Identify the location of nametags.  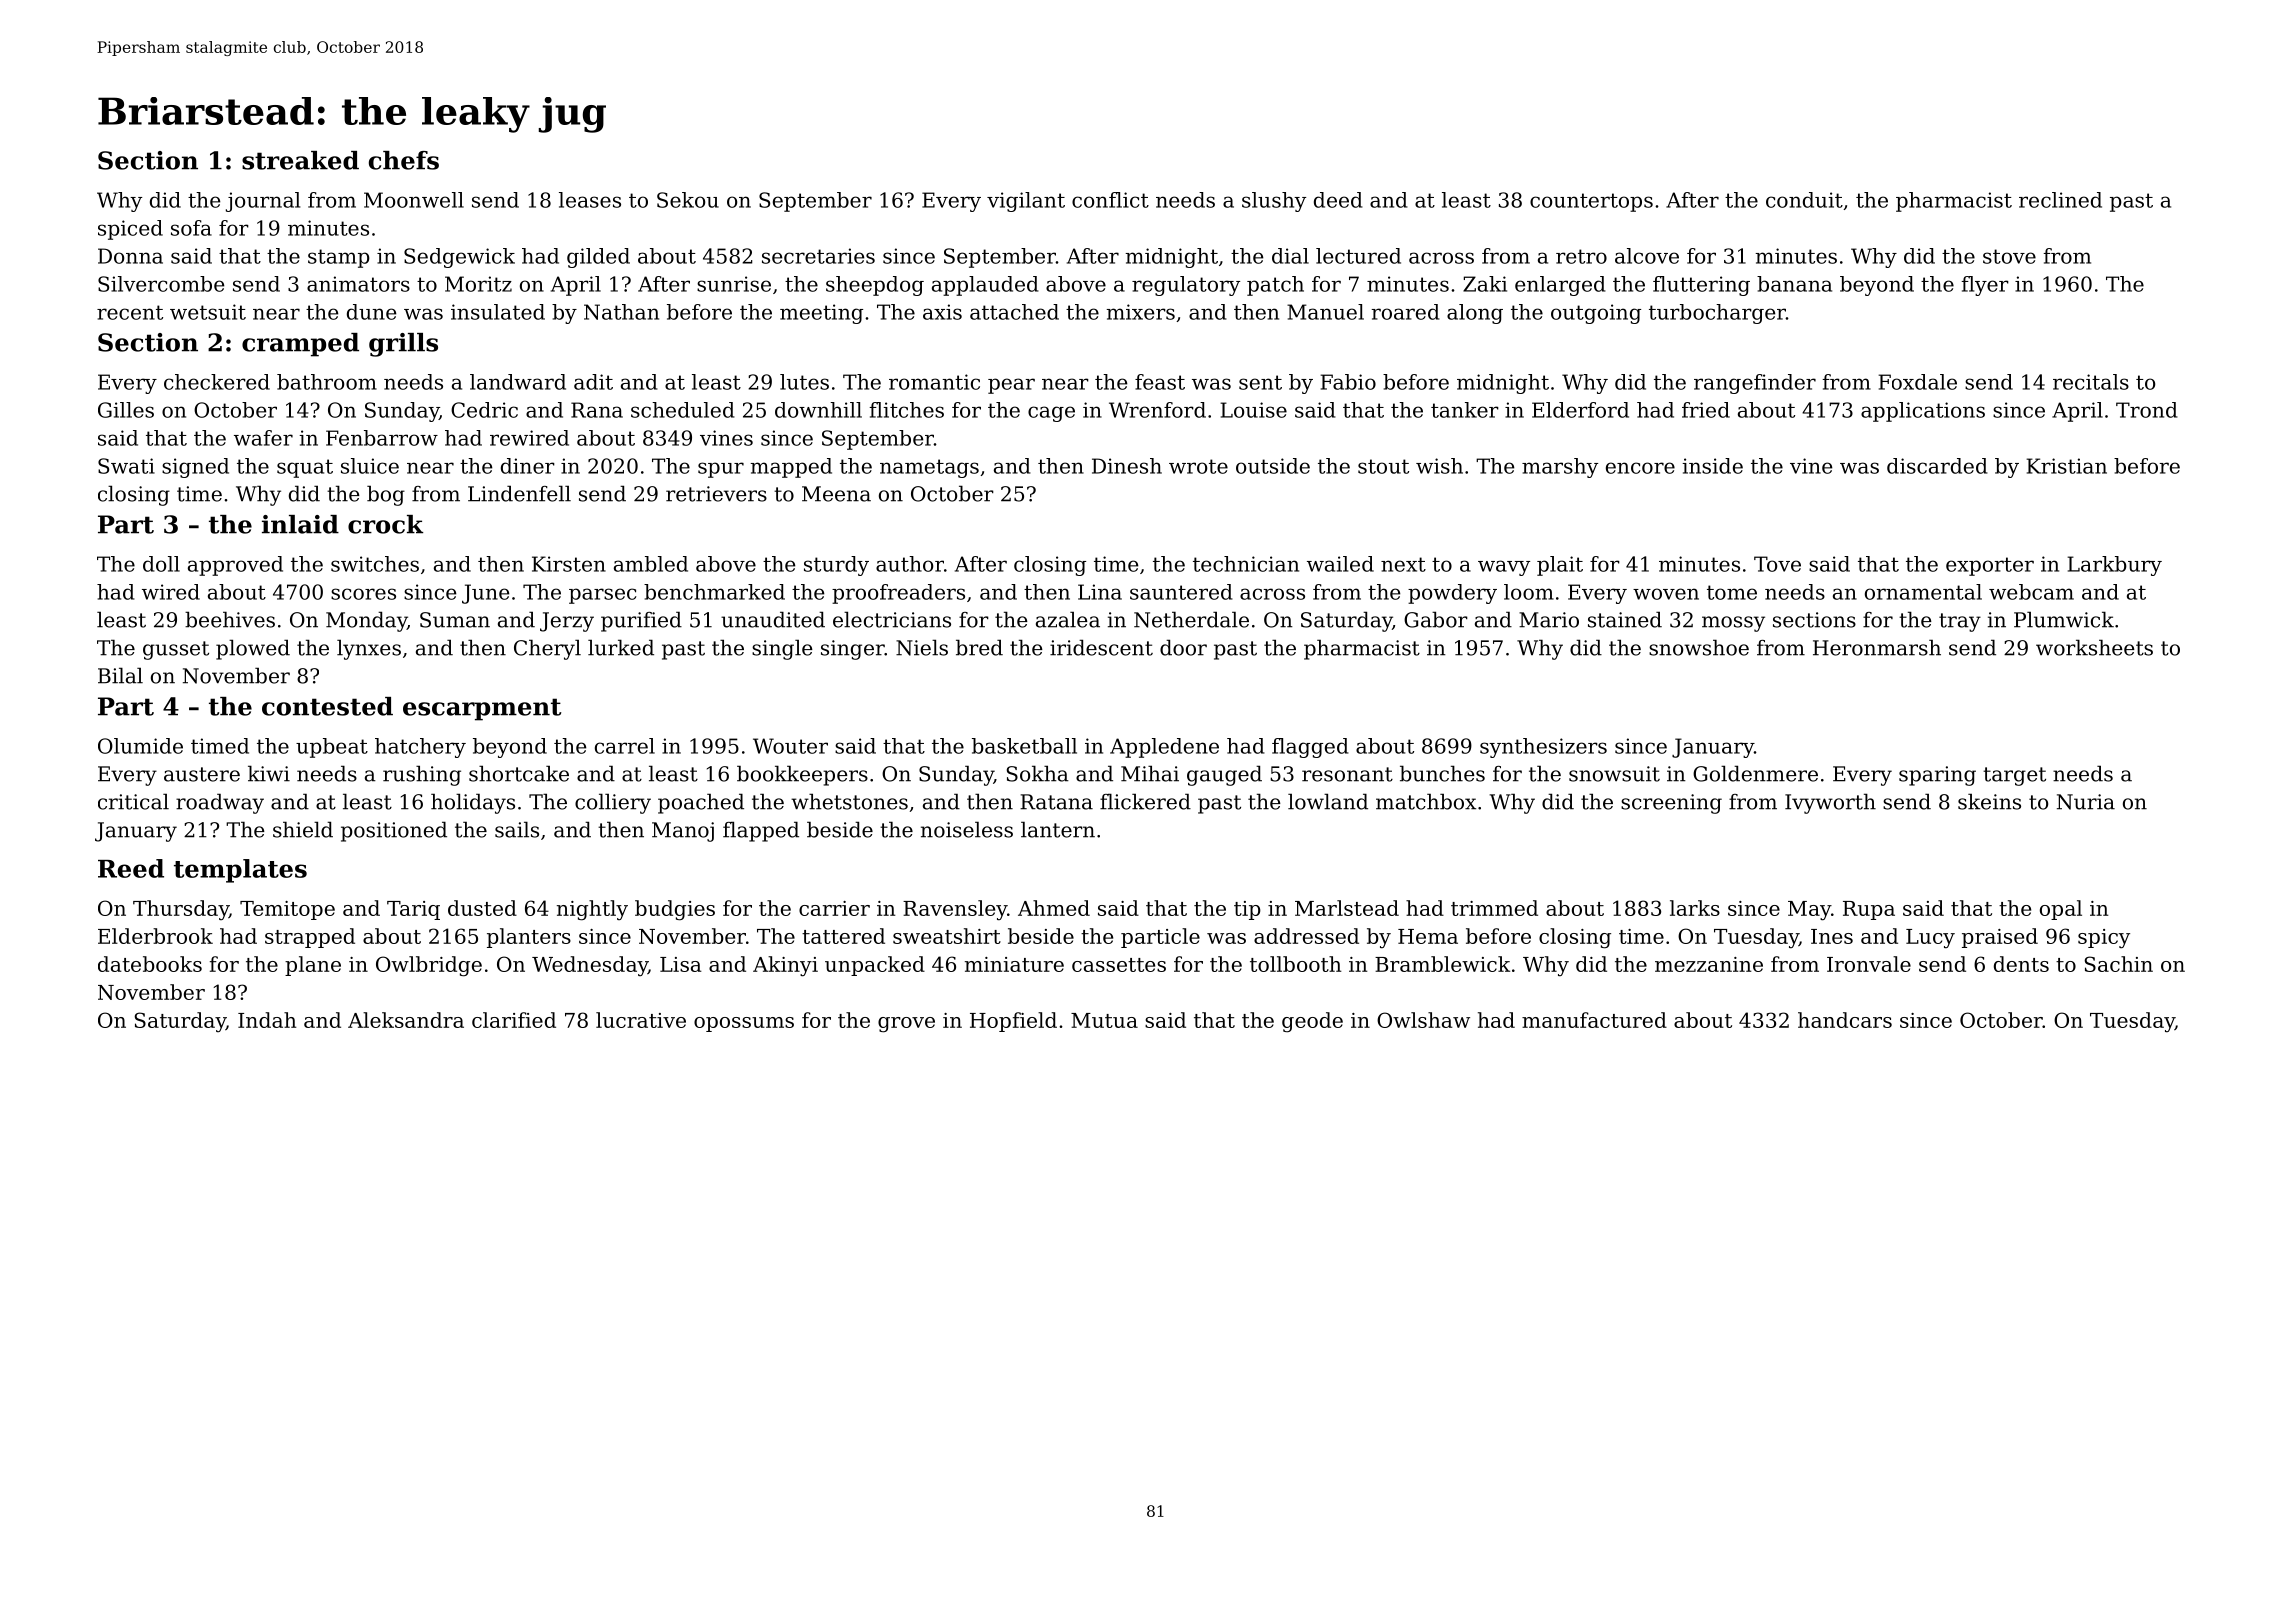
(929, 468).
